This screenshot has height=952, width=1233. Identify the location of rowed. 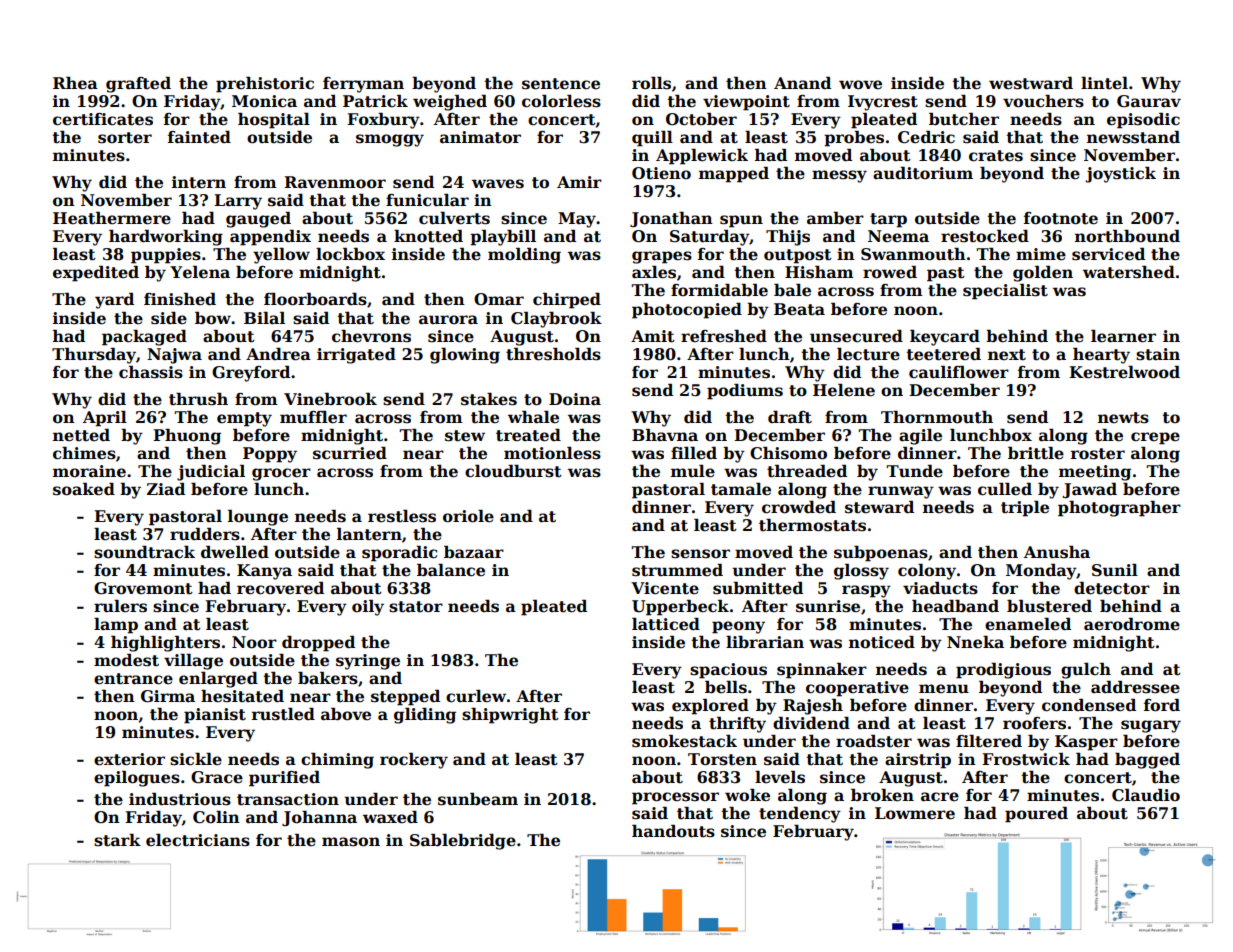
(890, 272).
